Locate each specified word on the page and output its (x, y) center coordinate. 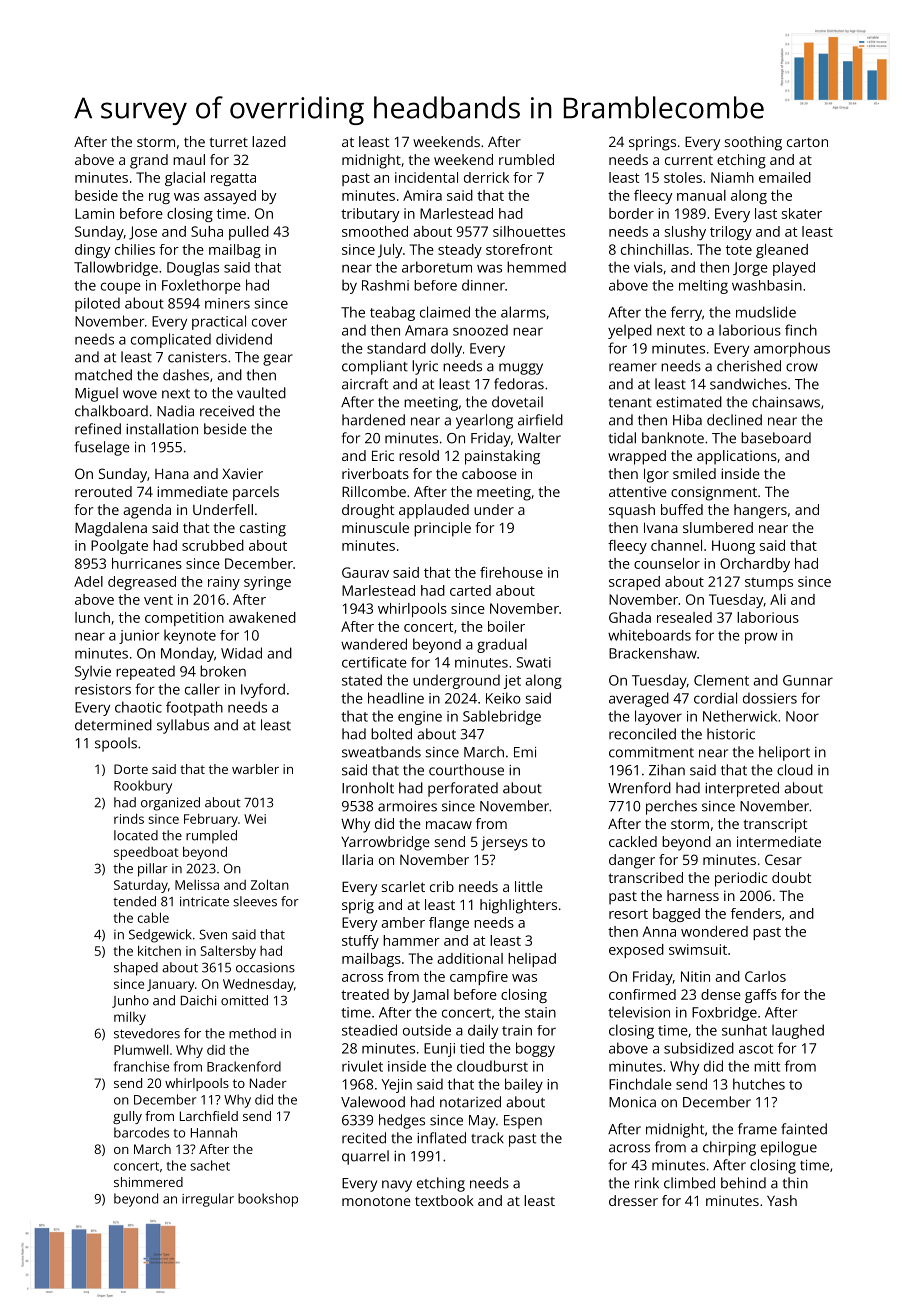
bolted (391, 734)
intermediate (779, 841)
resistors (103, 689)
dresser (633, 1200)
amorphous (792, 349)
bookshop (268, 1200)
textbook (444, 1200)
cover (269, 322)
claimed (445, 312)
